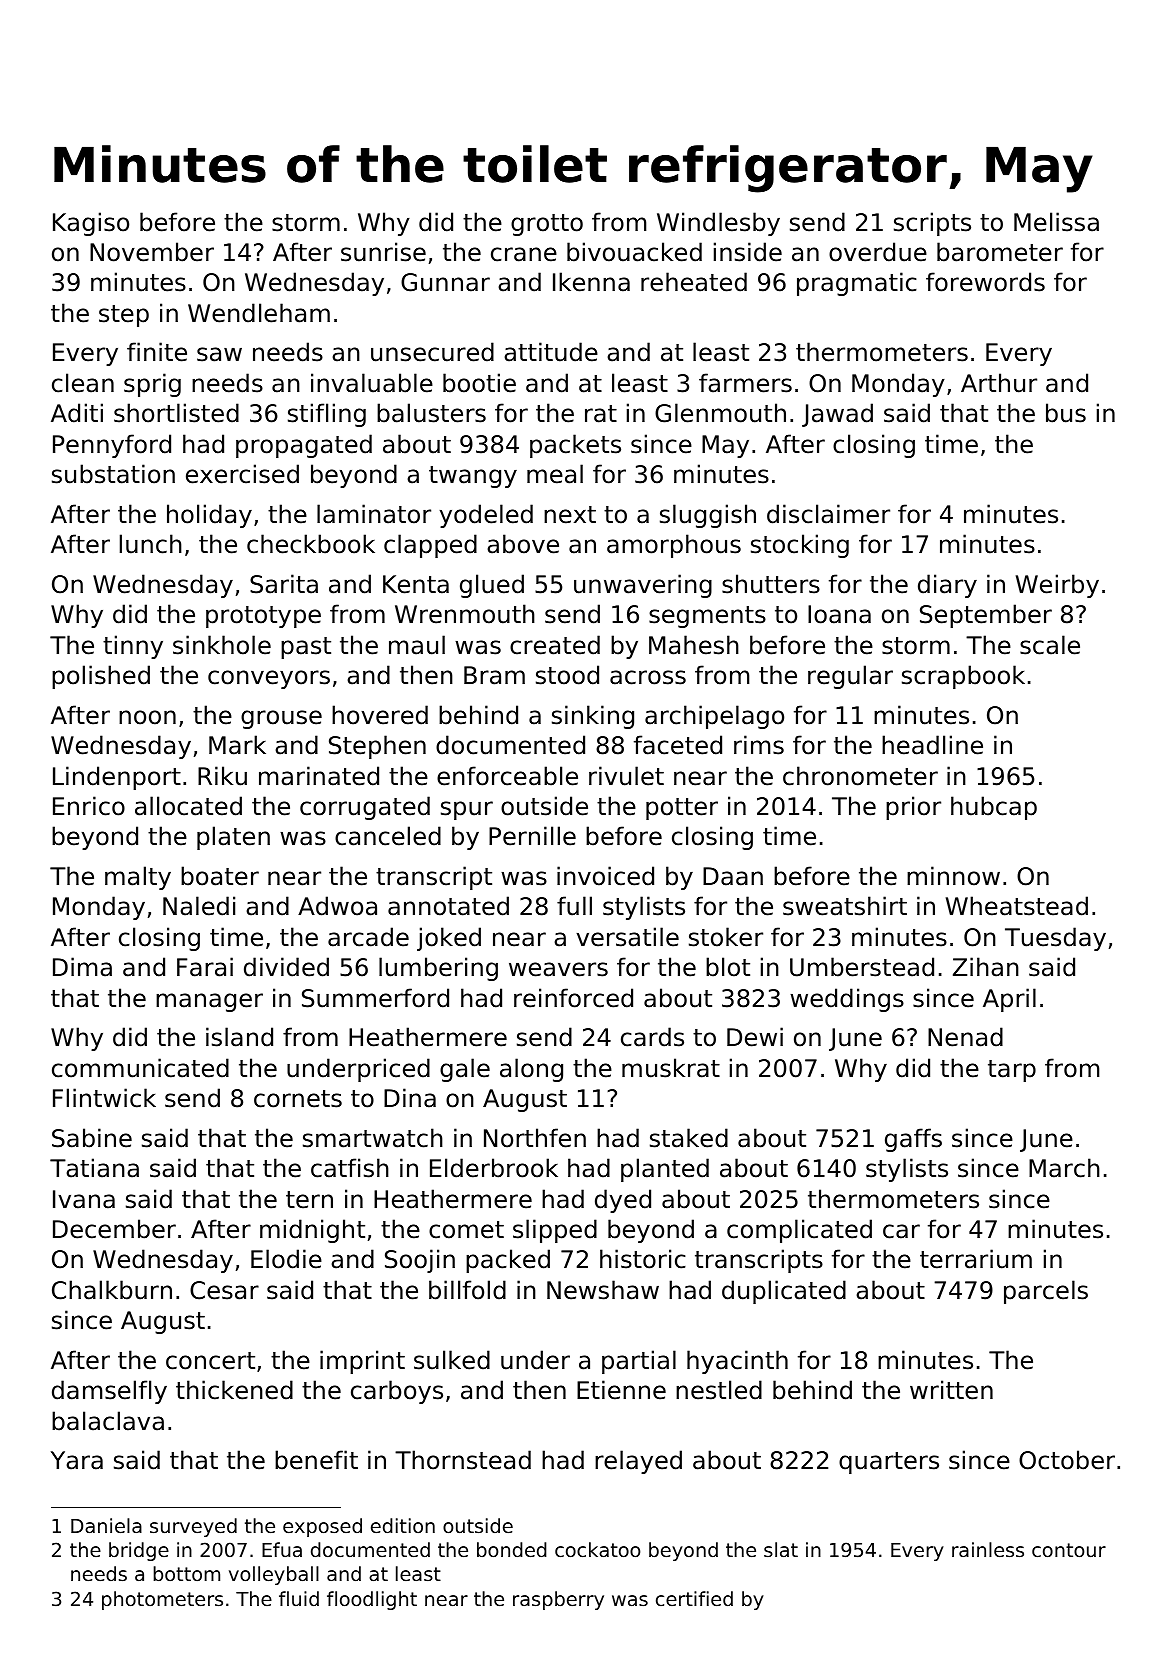 The image size is (1174, 1660). I want to click on Enrico, so click(89, 806).
